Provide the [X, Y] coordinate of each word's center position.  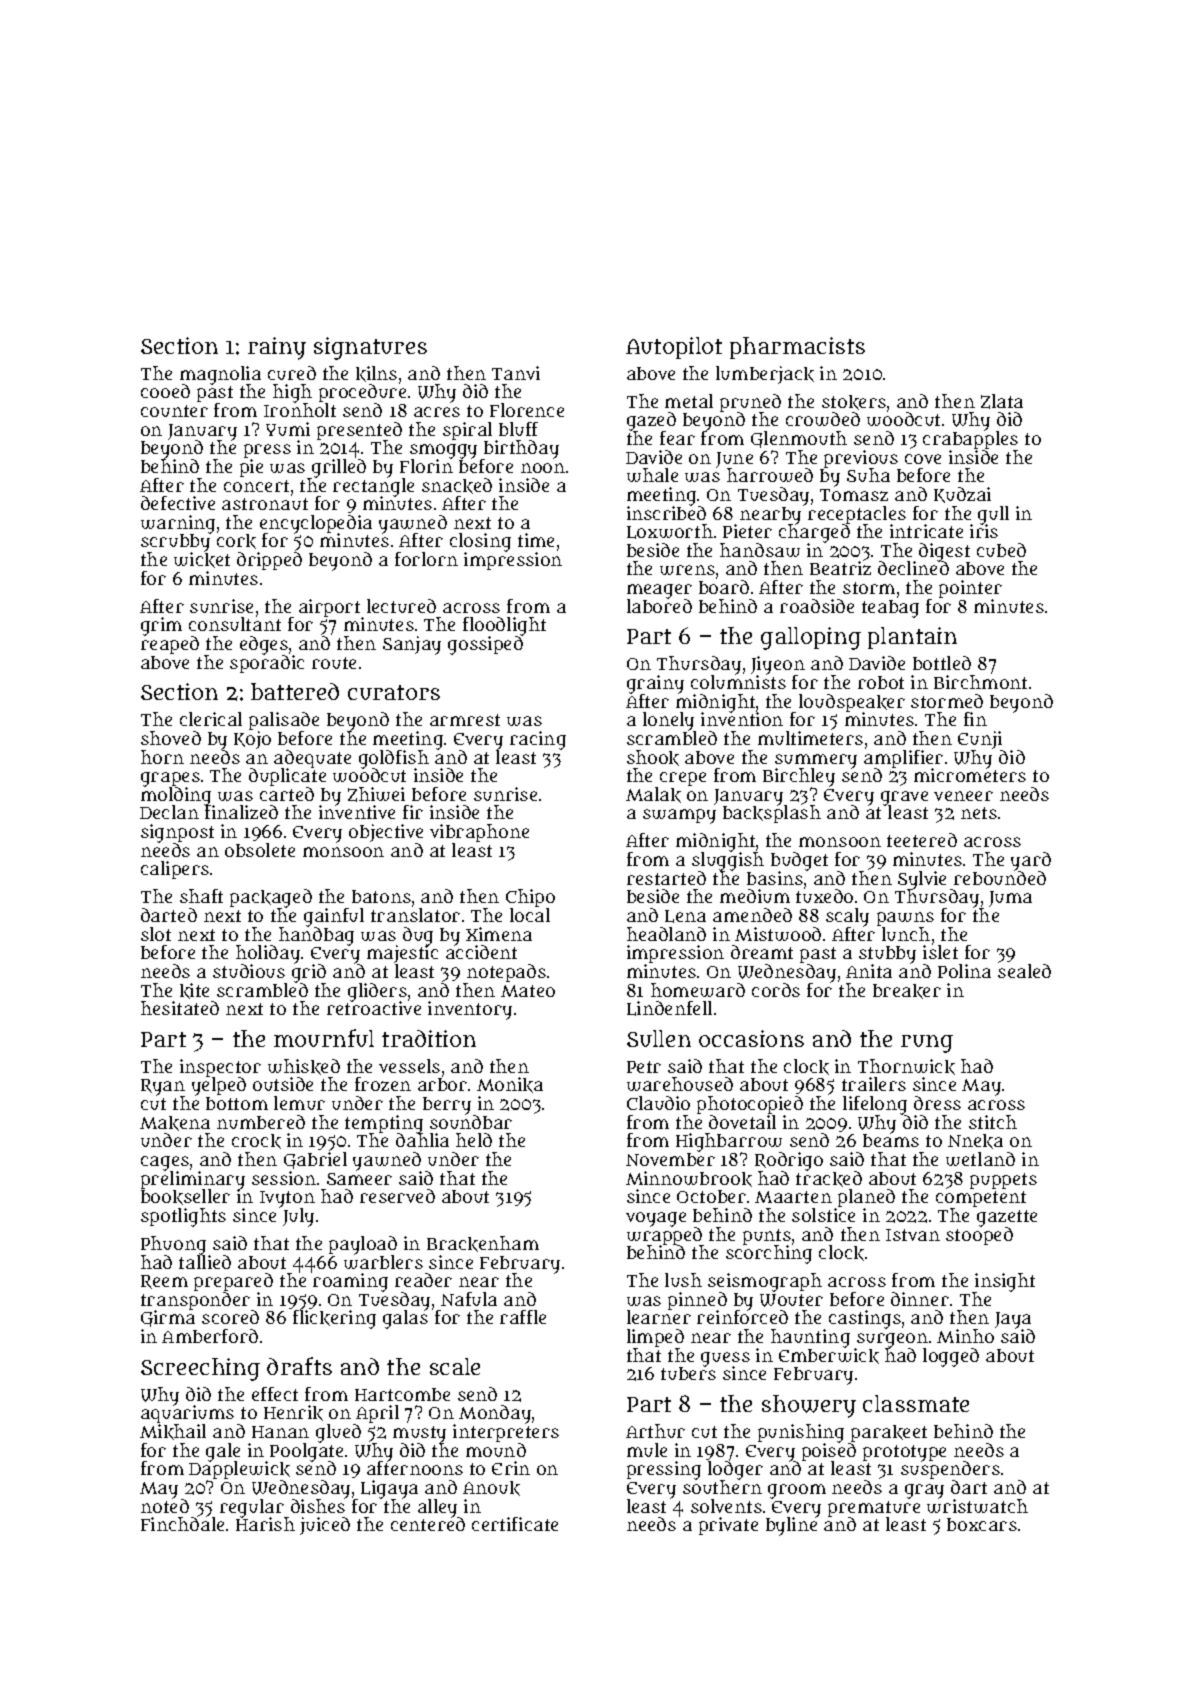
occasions [751, 1038]
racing [538, 740]
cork [236, 541]
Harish [265, 1524]
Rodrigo [789, 1161]
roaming [350, 1282]
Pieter [747, 531]
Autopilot [674, 348]
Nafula [469, 1299]
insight [1004, 1283]
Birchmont [980, 682]
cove [923, 459]
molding [177, 796]
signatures [370, 348]
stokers [854, 402]
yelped [219, 1087]
